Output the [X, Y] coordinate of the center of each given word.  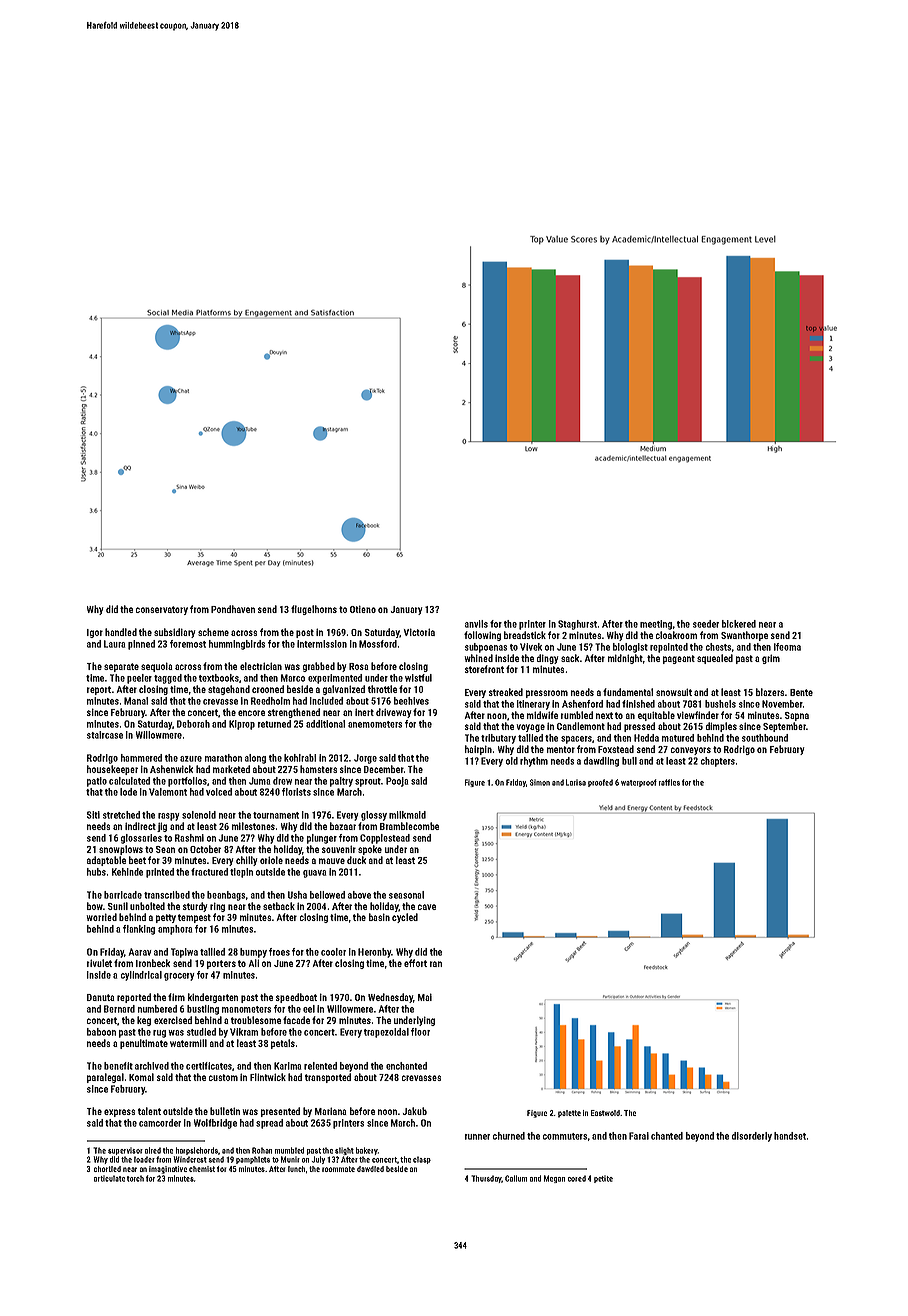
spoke [370, 850]
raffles [669, 782]
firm [176, 997]
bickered [739, 624]
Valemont [168, 792]
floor [420, 1032]
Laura [114, 644]
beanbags [226, 896]
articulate [109, 1178]
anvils [476, 624]
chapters [718, 762]
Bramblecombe [409, 826]
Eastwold [605, 1113]
